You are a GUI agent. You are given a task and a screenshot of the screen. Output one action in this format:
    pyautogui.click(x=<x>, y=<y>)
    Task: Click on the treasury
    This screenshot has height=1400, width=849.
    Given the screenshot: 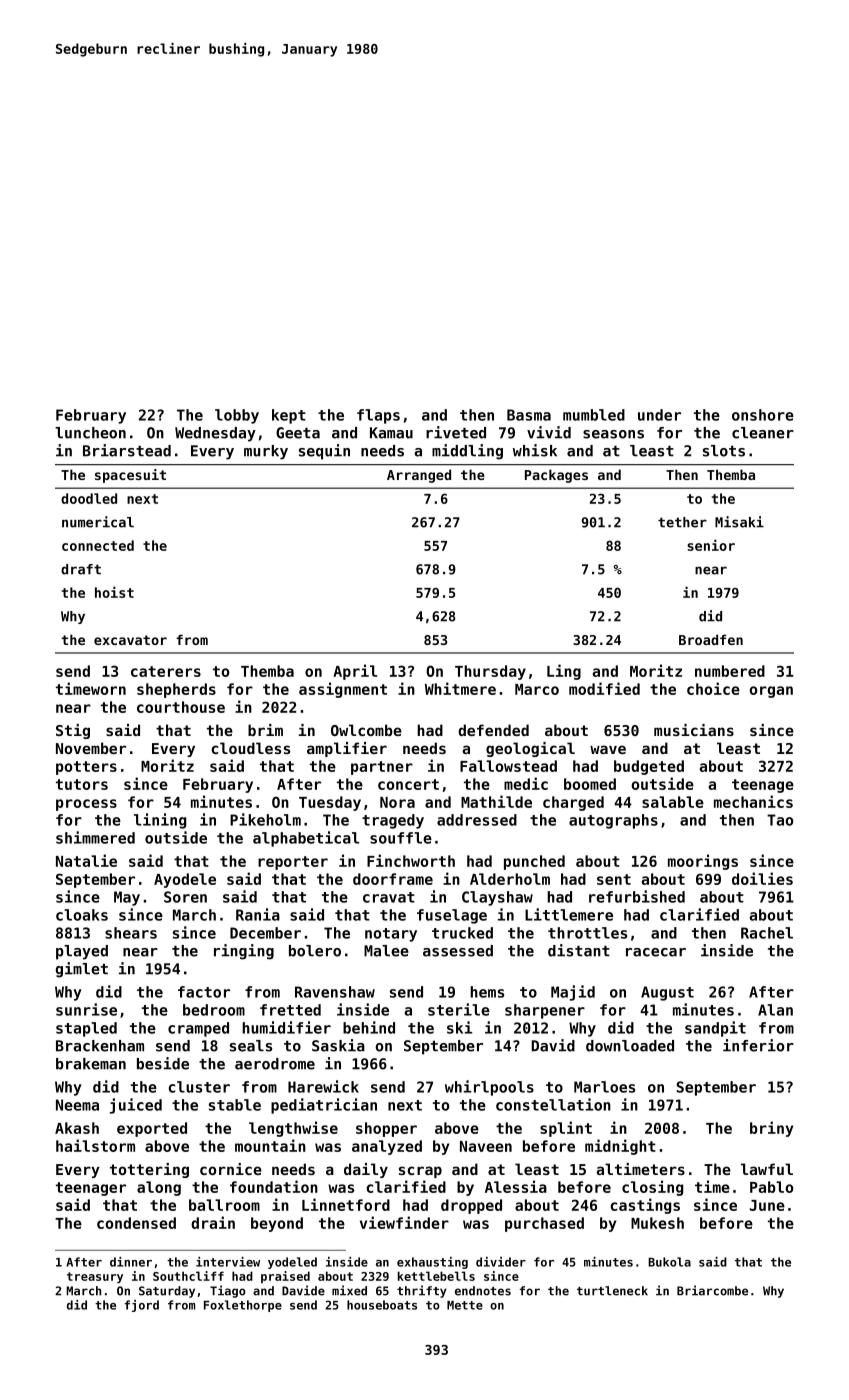 What is the action you would take?
    pyautogui.click(x=95, y=1277)
